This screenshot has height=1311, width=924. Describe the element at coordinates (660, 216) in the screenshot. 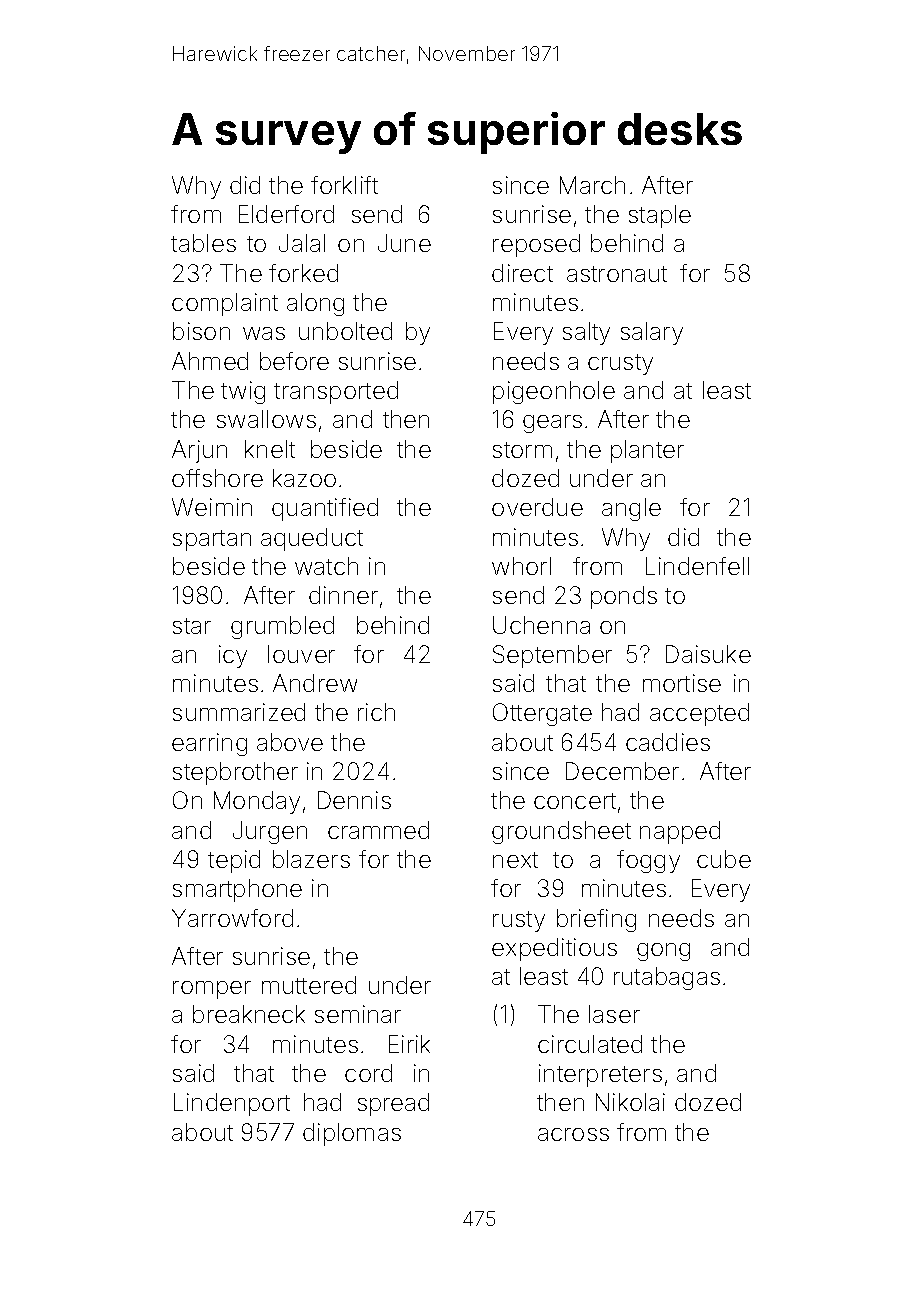

I see `staple` at that location.
